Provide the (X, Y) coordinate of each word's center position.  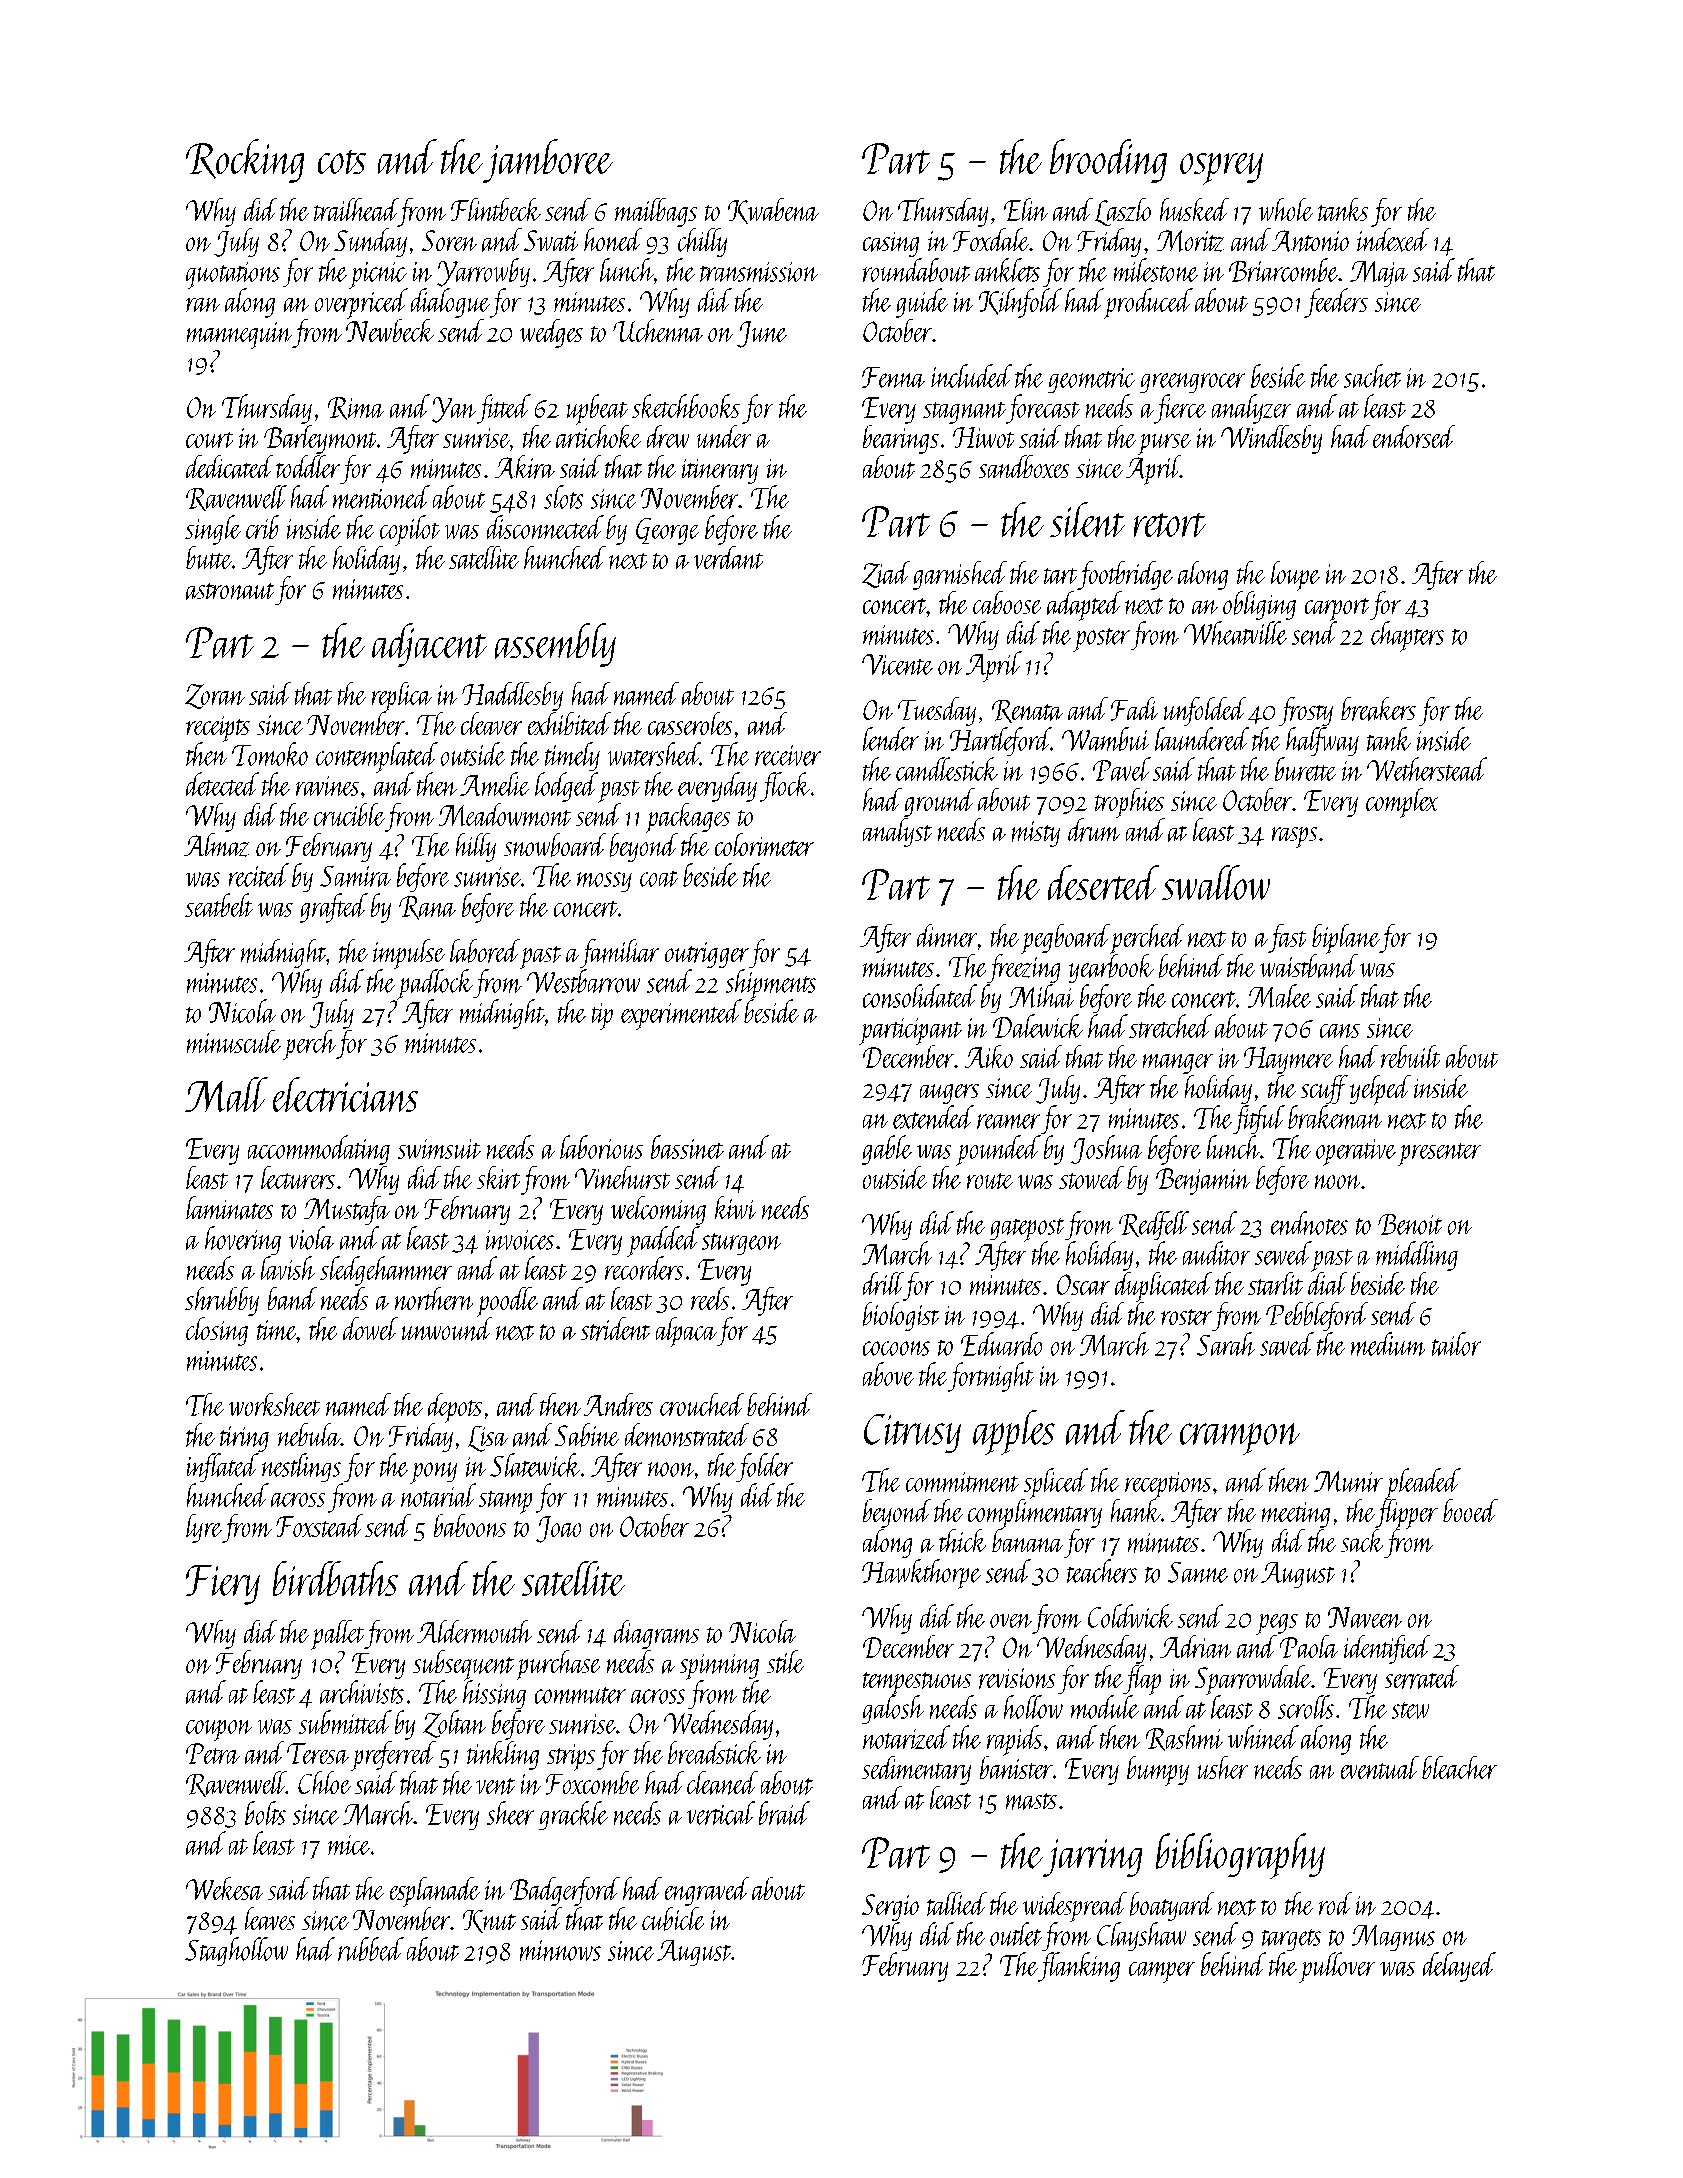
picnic (378, 275)
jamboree (548, 161)
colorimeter (764, 844)
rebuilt (1410, 1056)
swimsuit (439, 1149)
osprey (1221, 169)
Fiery (223, 1585)
